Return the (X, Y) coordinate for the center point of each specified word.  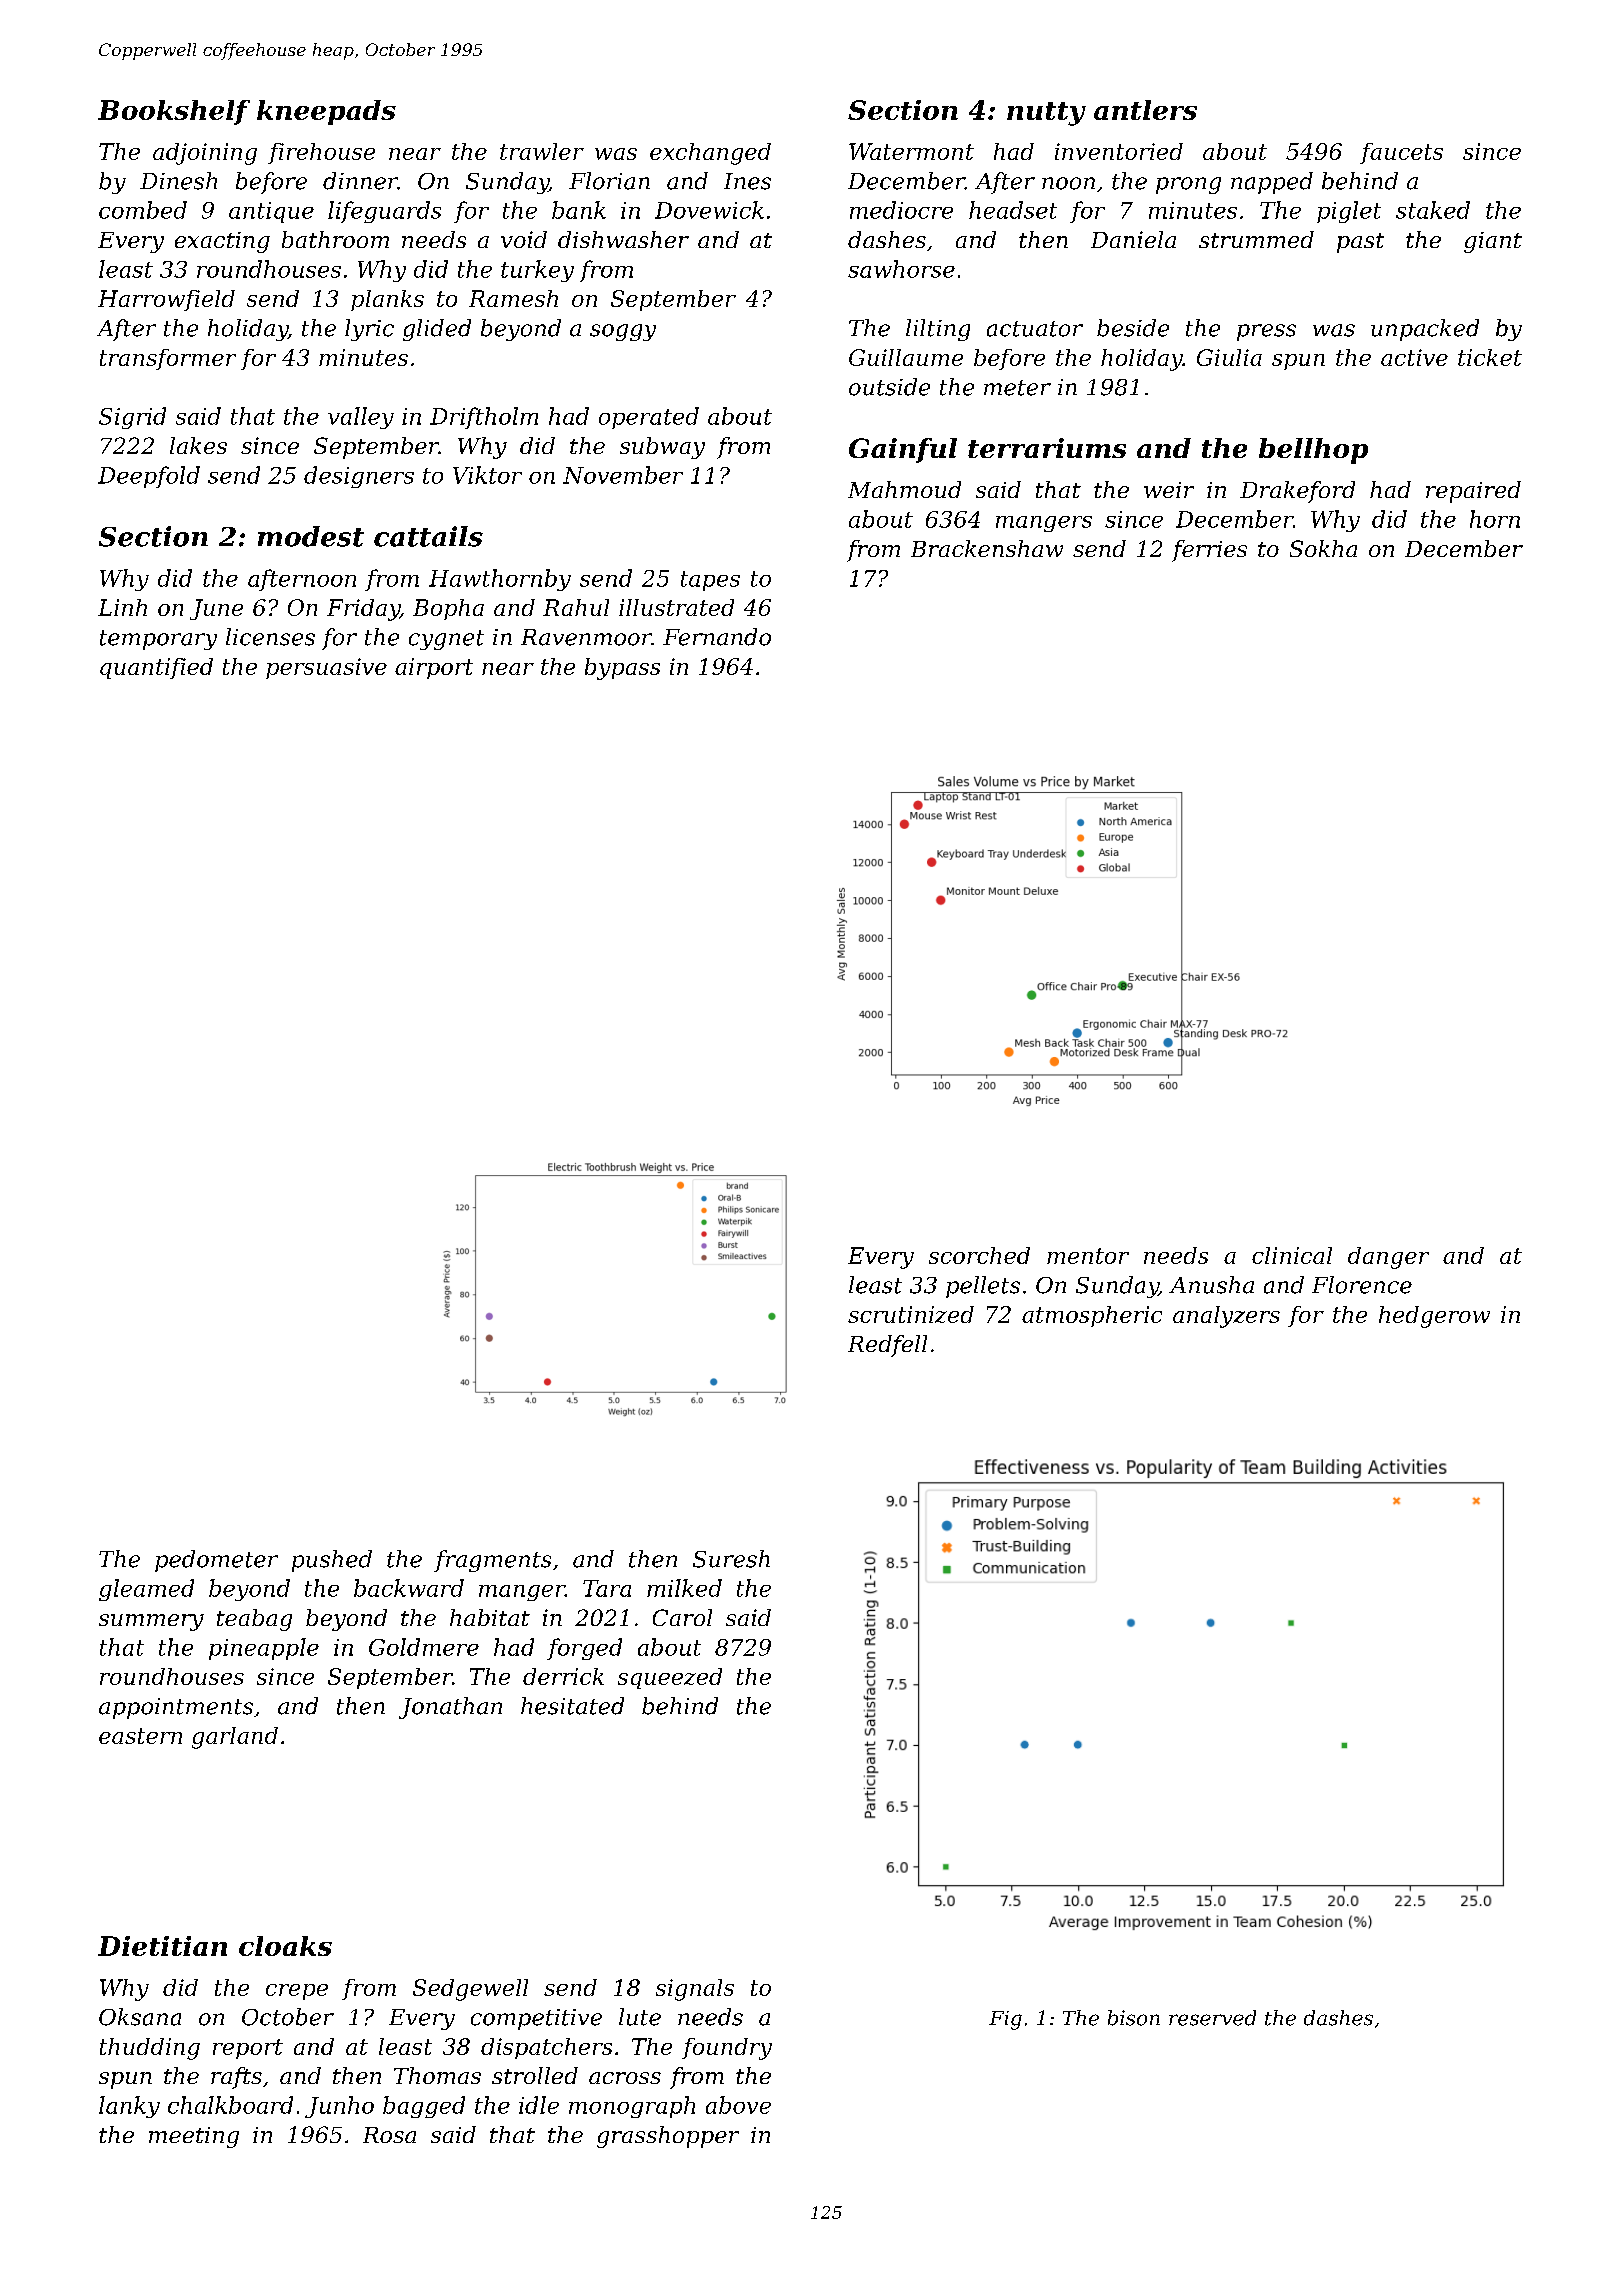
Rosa (389, 2135)
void (524, 239)
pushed (332, 1561)
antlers (1145, 110)
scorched (979, 1255)
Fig (1005, 2020)
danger (1388, 1258)
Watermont (911, 151)
